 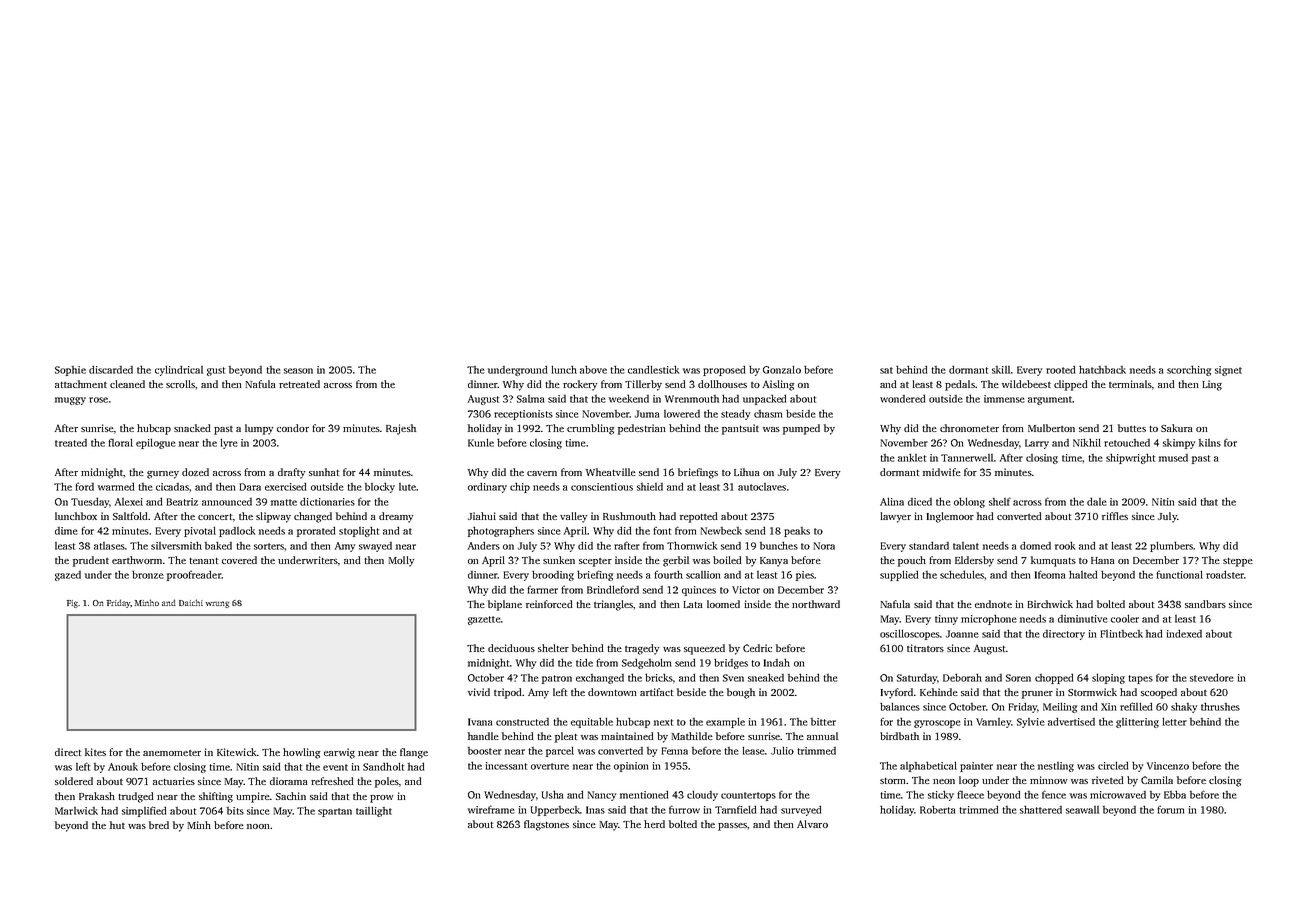 I want to click on glittering, so click(x=1137, y=723).
